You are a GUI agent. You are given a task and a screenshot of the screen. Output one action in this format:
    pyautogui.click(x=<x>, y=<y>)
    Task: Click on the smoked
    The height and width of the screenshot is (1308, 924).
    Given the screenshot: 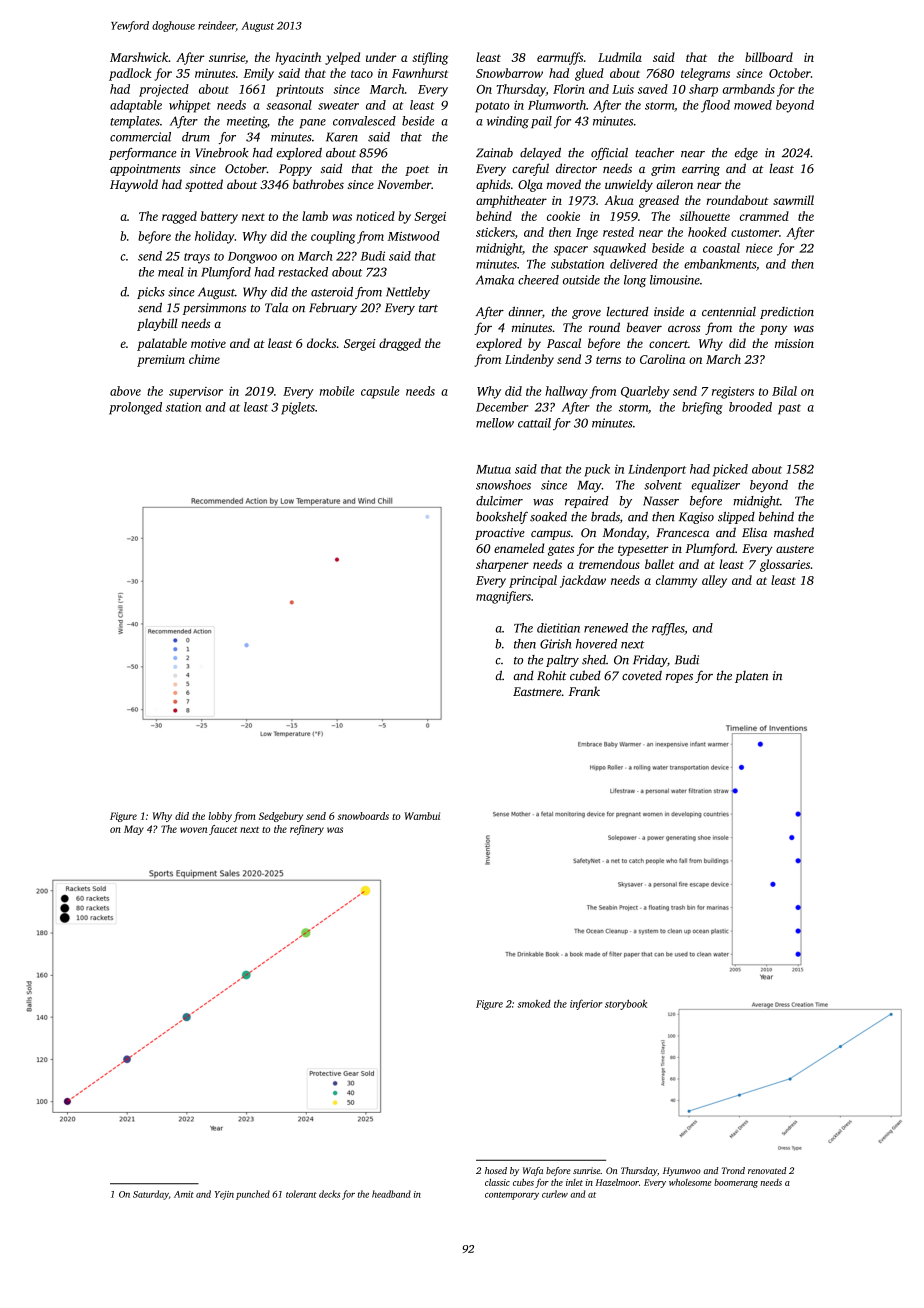 What is the action you would take?
    pyautogui.click(x=534, y=1004)
